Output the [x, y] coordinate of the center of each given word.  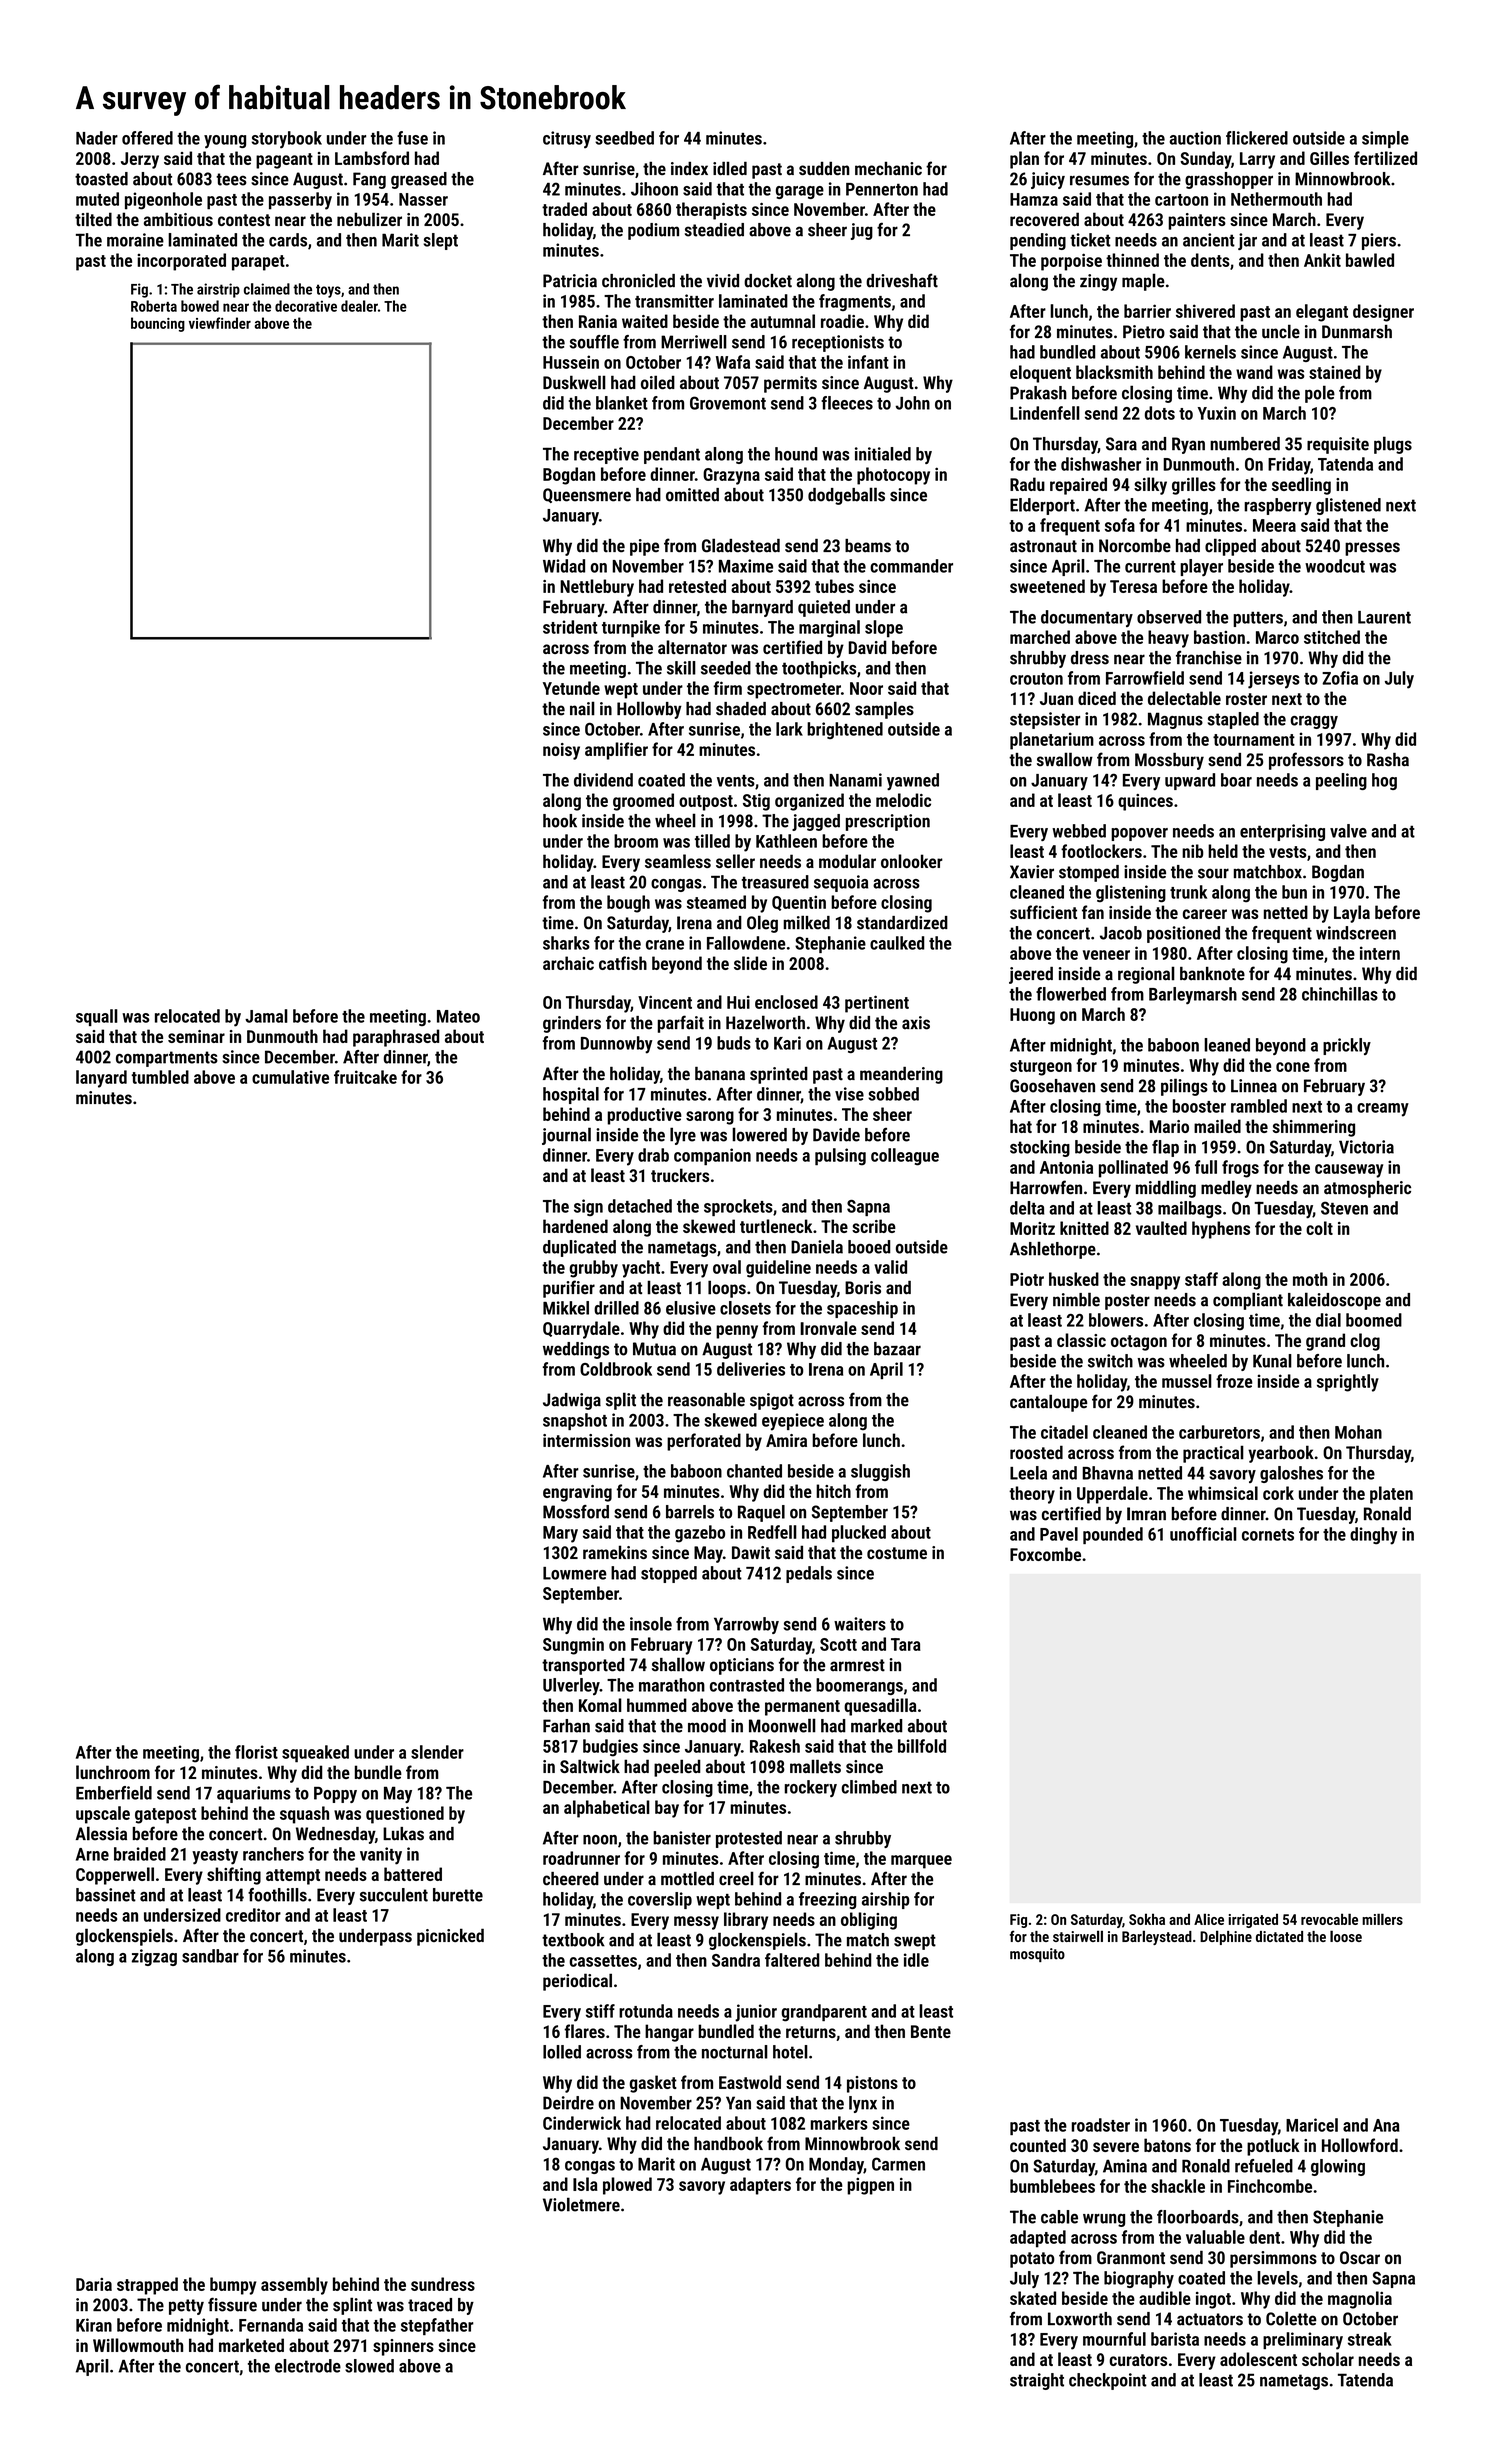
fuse [412, 138]
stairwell [1078, 1936]
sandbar [210, 1956]
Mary [560, 1534]
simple [1385, 139]
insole [651, 1624]
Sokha [1147, 1919]
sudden [824, 168]
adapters [760, 2186]
